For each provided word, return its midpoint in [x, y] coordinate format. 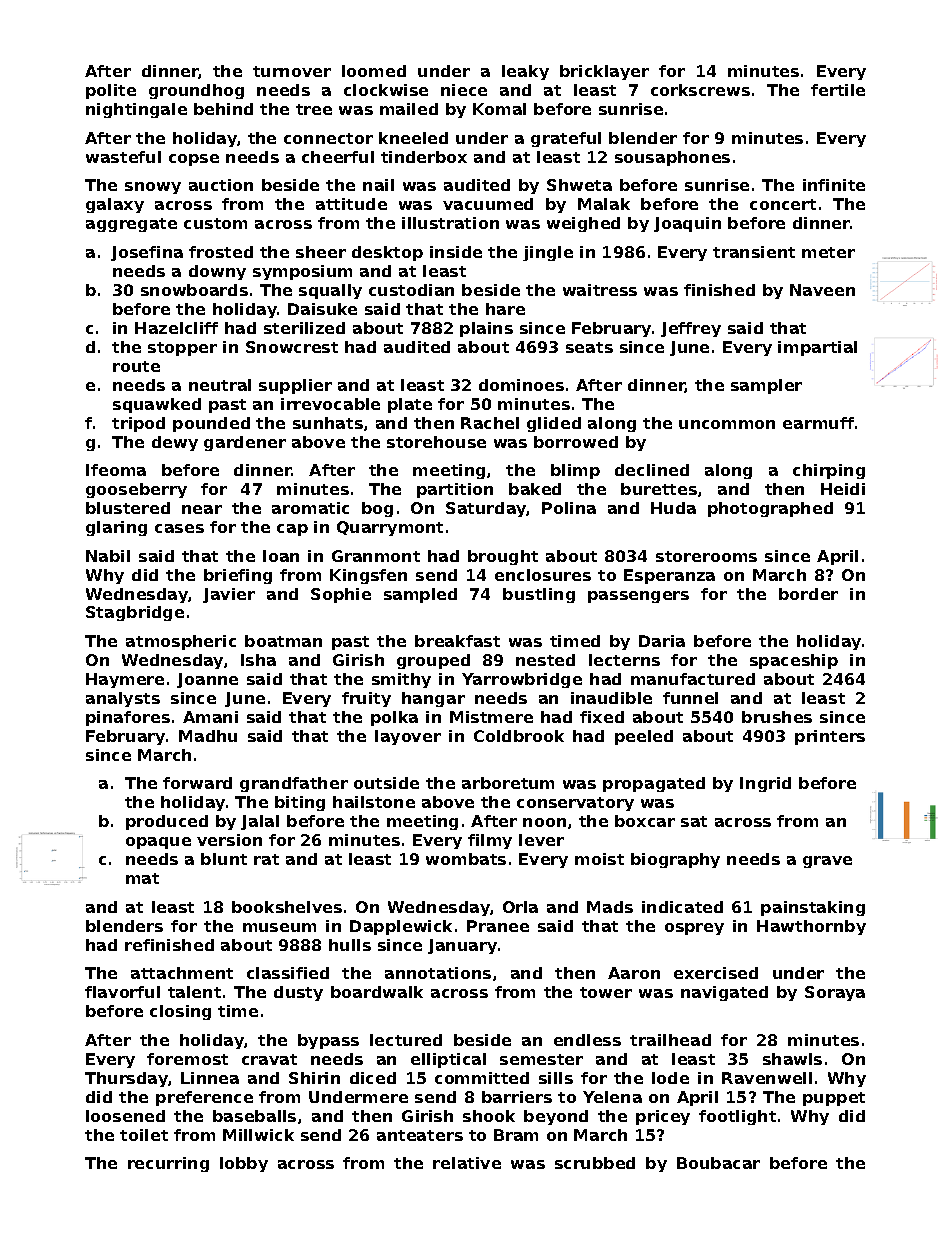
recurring [168, 1164]
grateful [566, 139]
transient [754, 252]
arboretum [508, 783]
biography [675, 860]
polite [111, 91]
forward [197, 783]
